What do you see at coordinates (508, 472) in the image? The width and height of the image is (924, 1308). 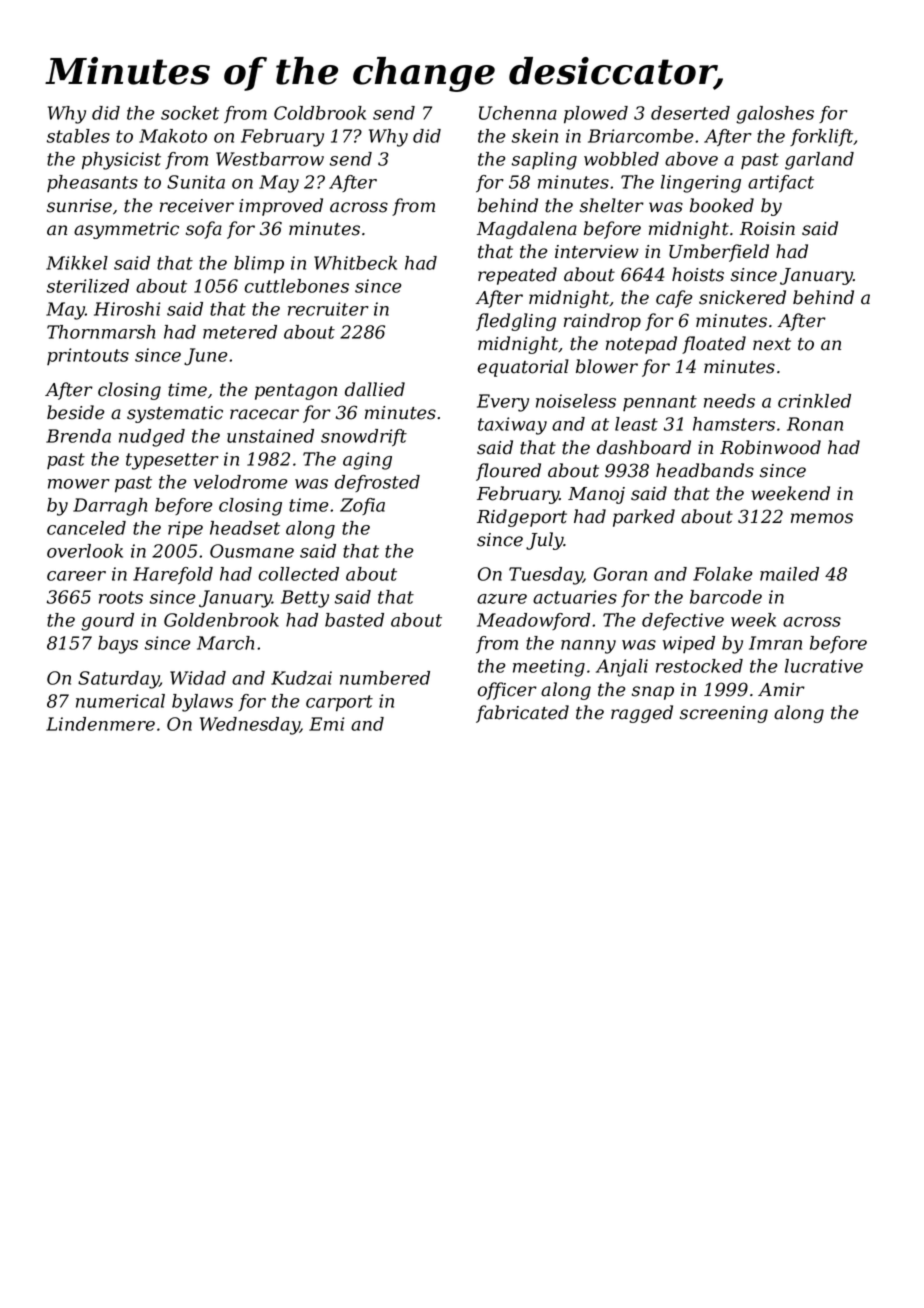 I see `floured` at bounding box center [508, 472].
